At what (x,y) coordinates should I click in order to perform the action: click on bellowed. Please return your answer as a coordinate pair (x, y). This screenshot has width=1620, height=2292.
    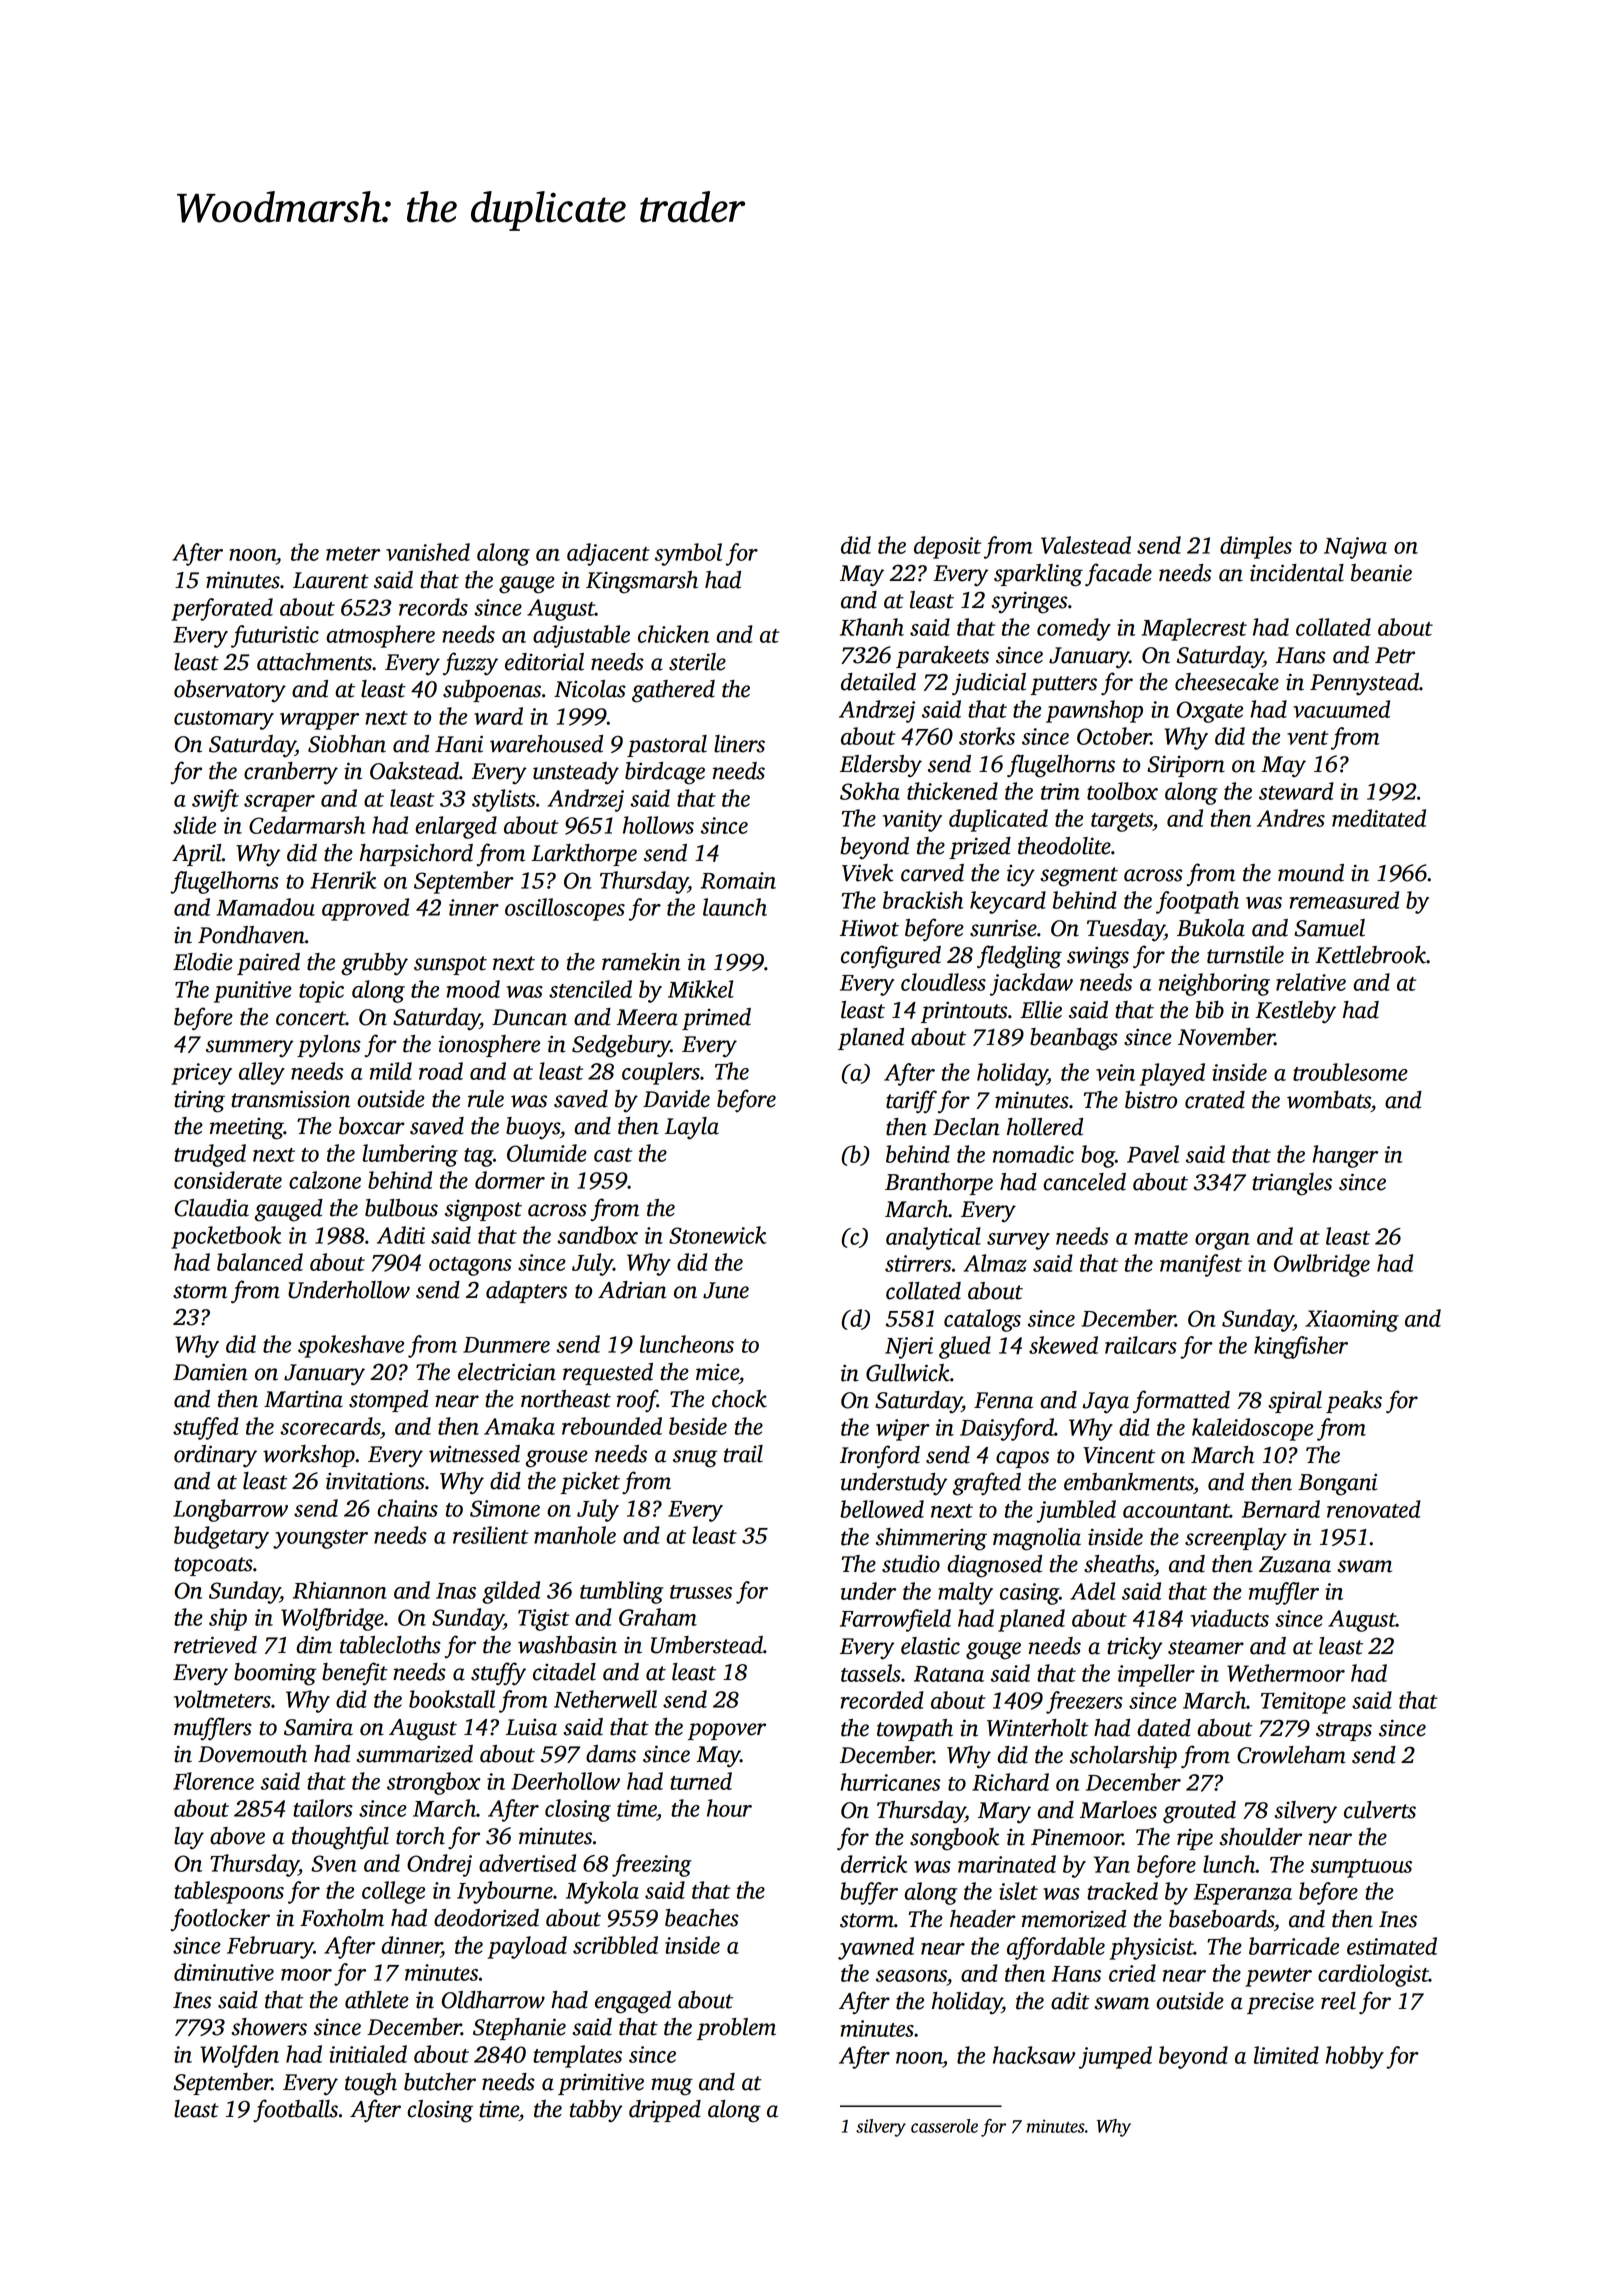
    Looking at the image, I should click on (882, 1509).
